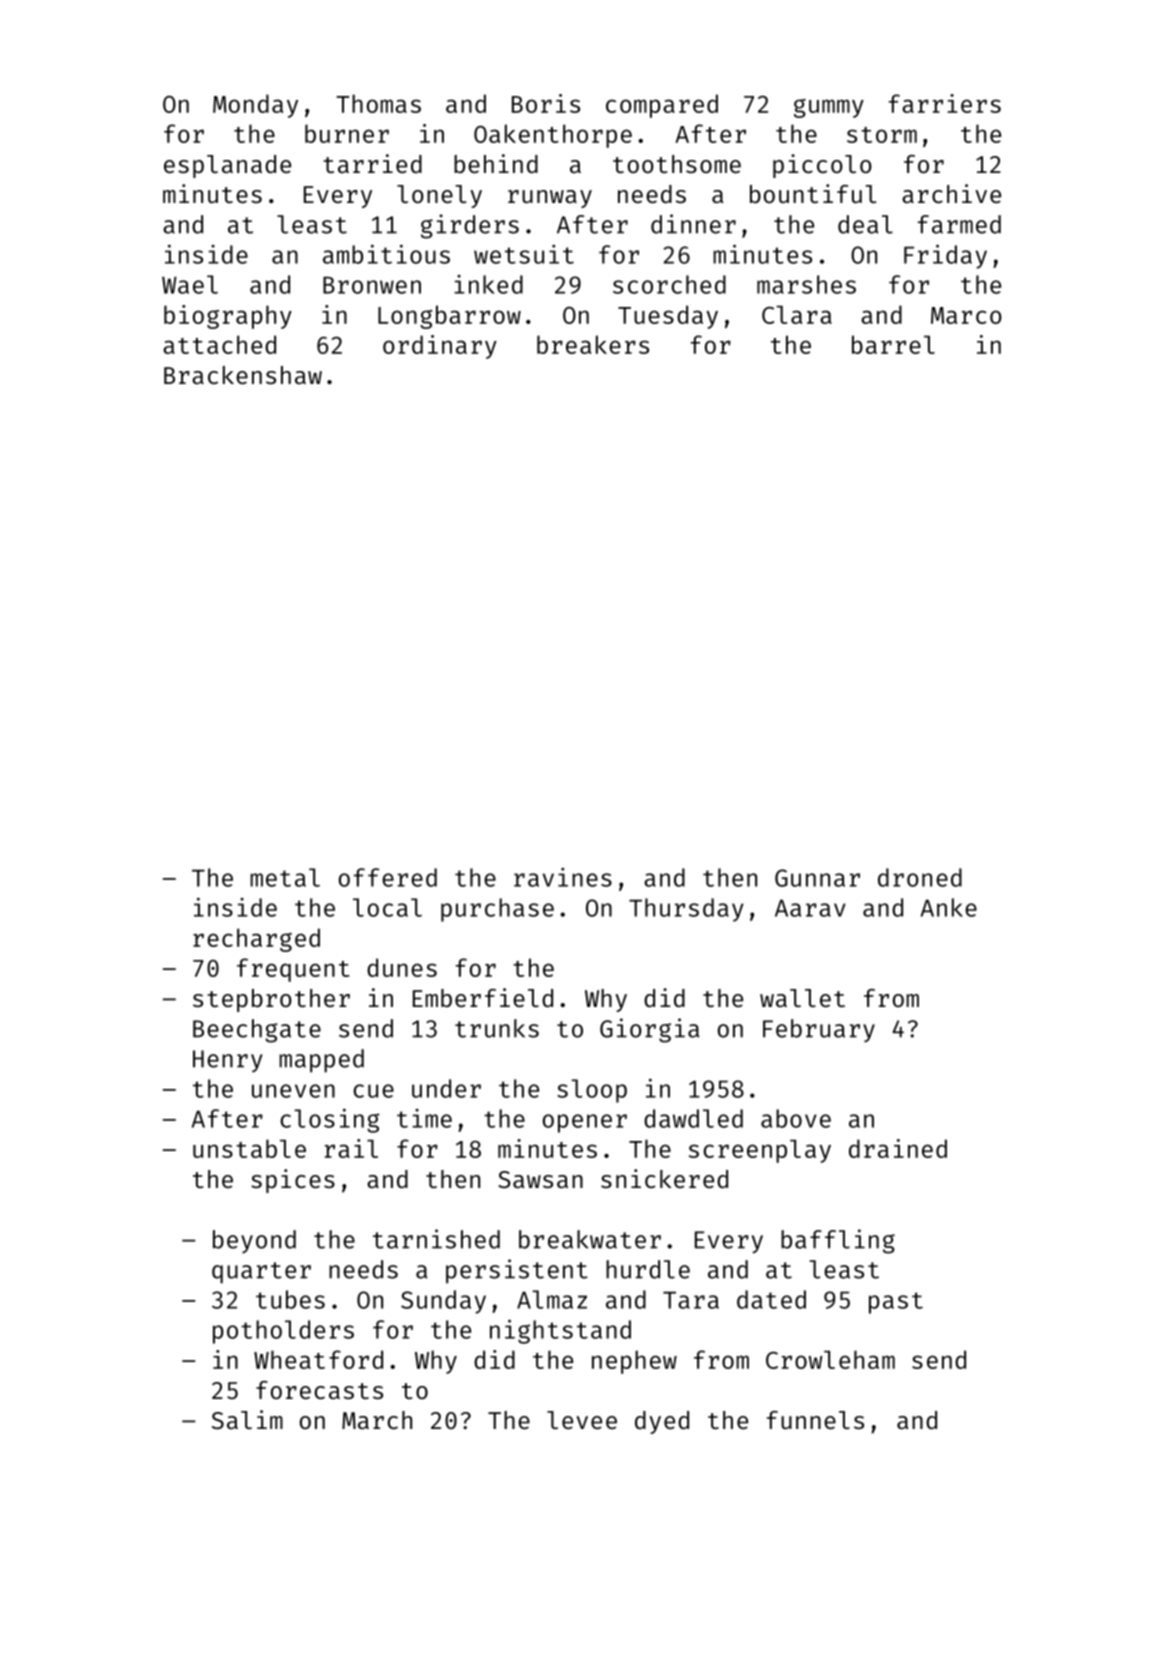  Describe the element at coordinates (440, 347) in the screenshot. I see `ordinary` at that location.
